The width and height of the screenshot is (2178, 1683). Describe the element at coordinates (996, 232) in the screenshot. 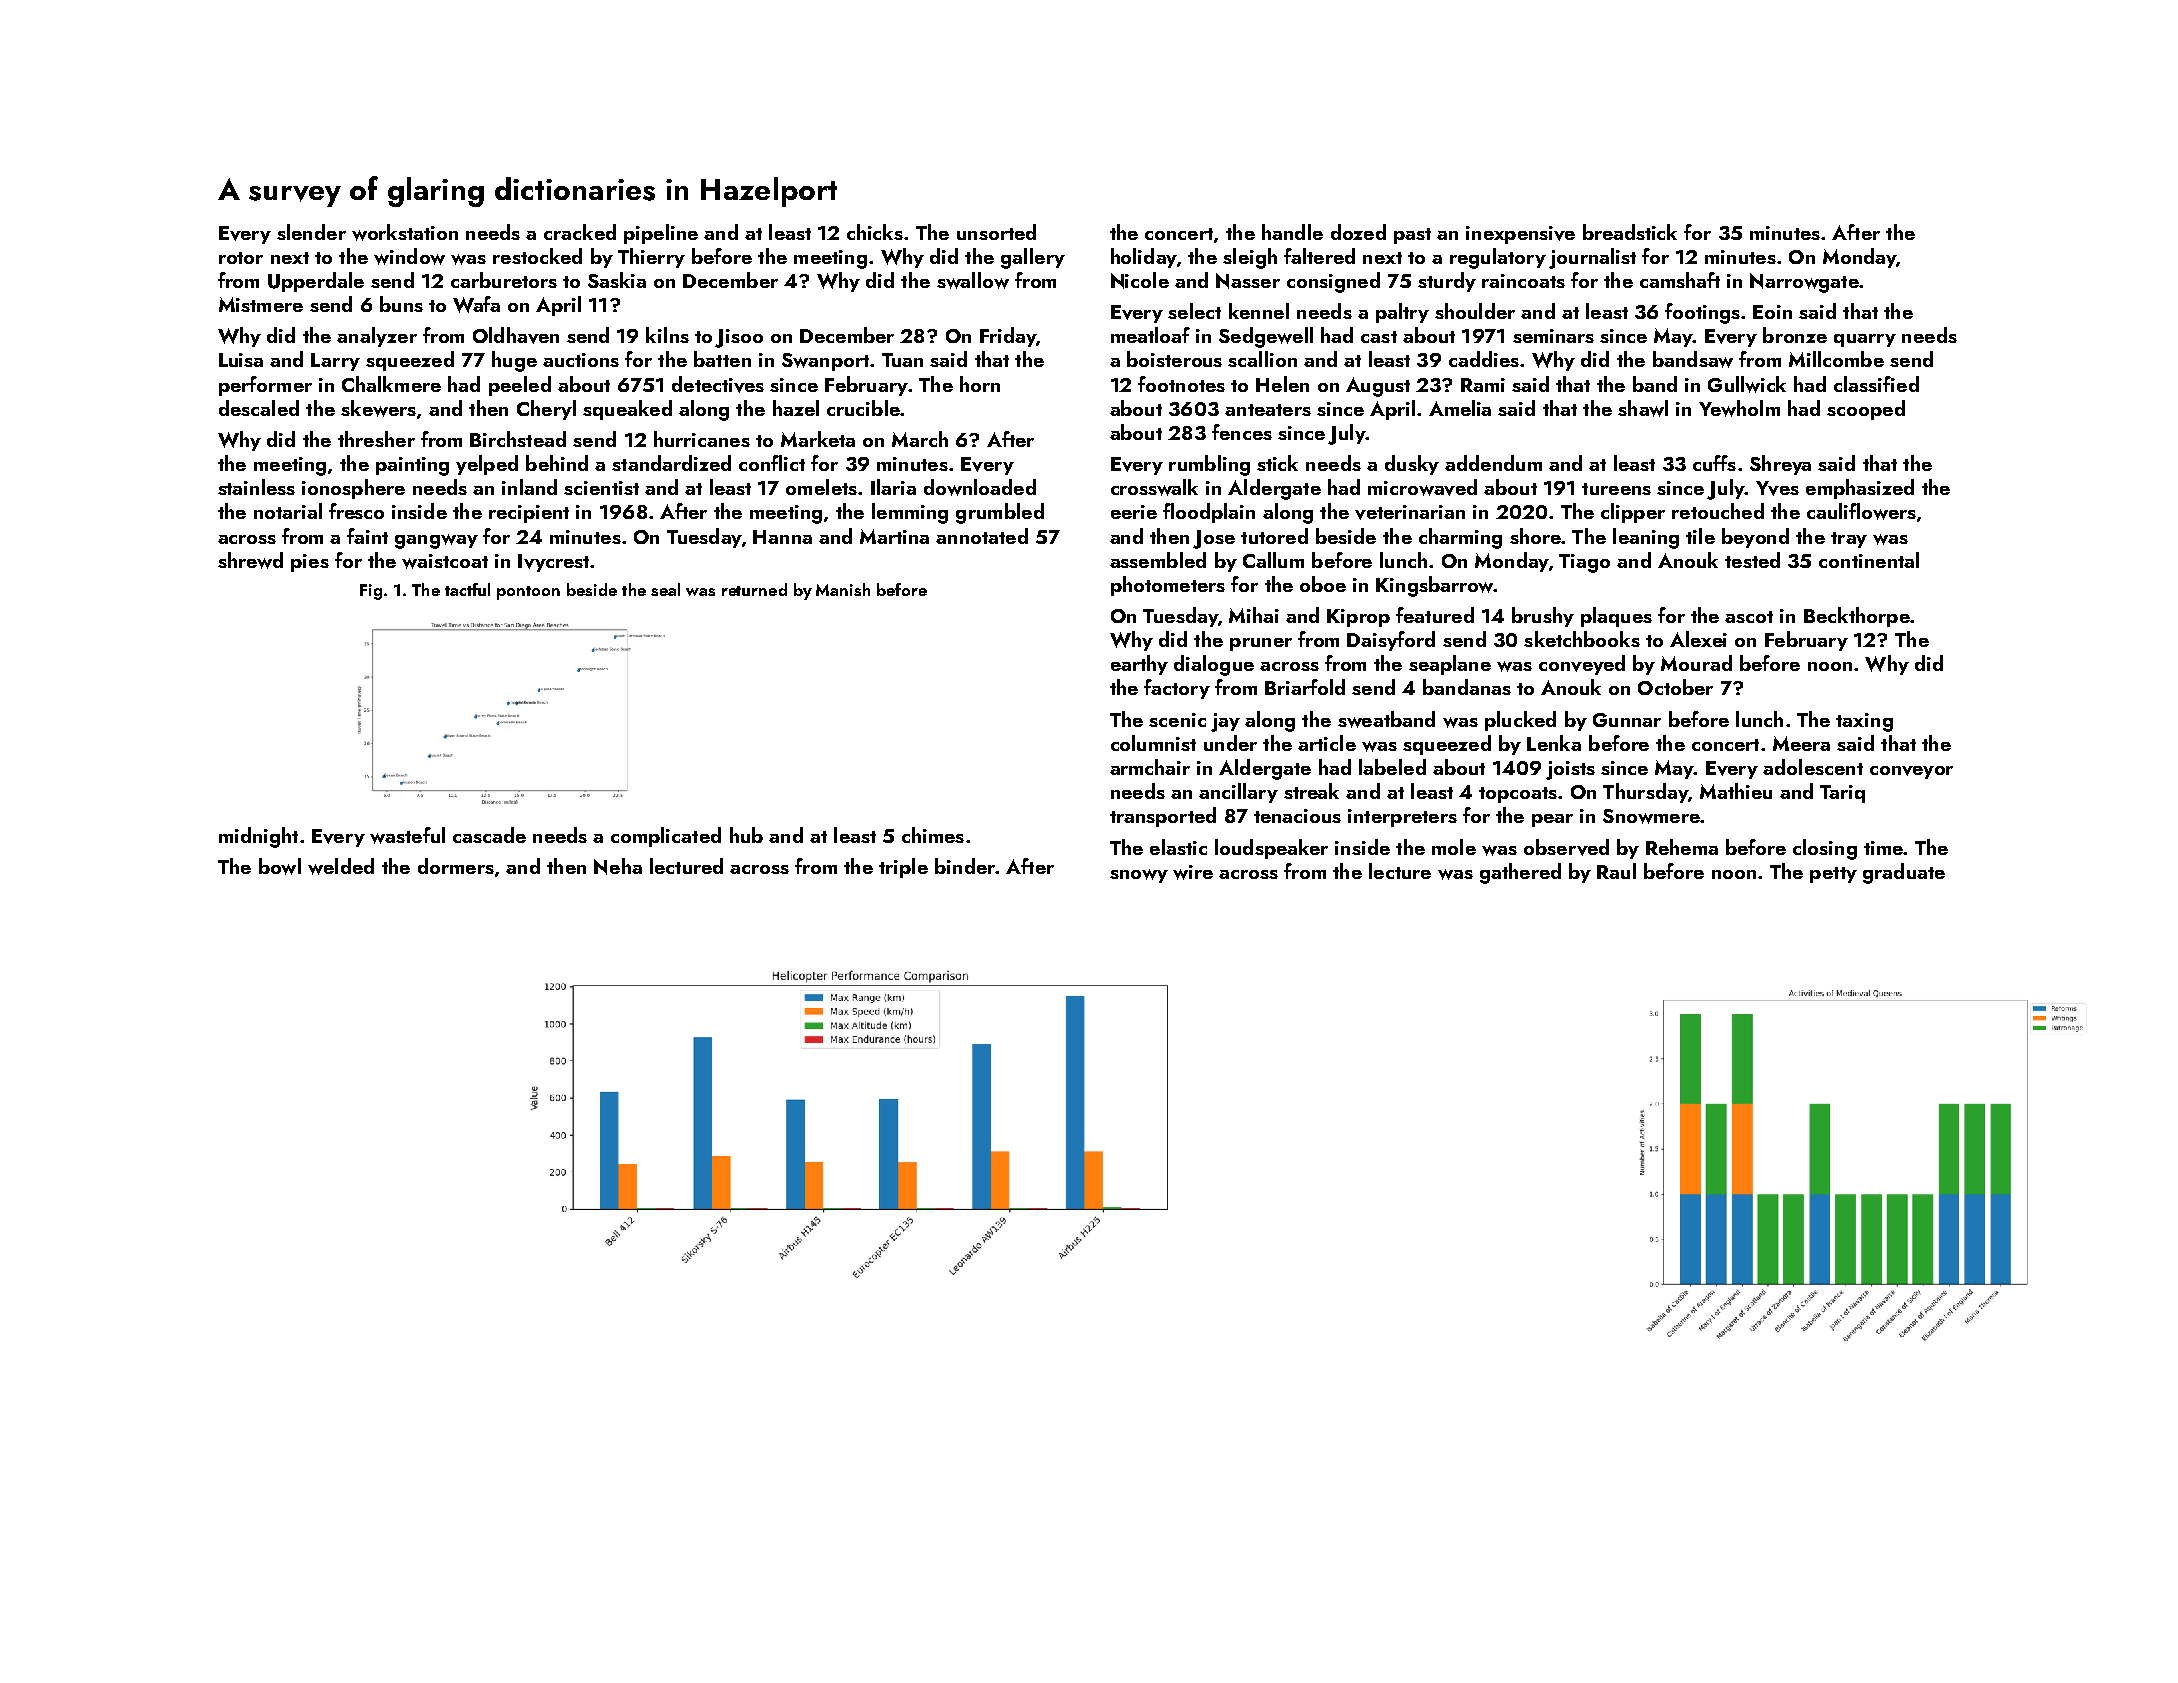

I see `unsorted` at that location.
